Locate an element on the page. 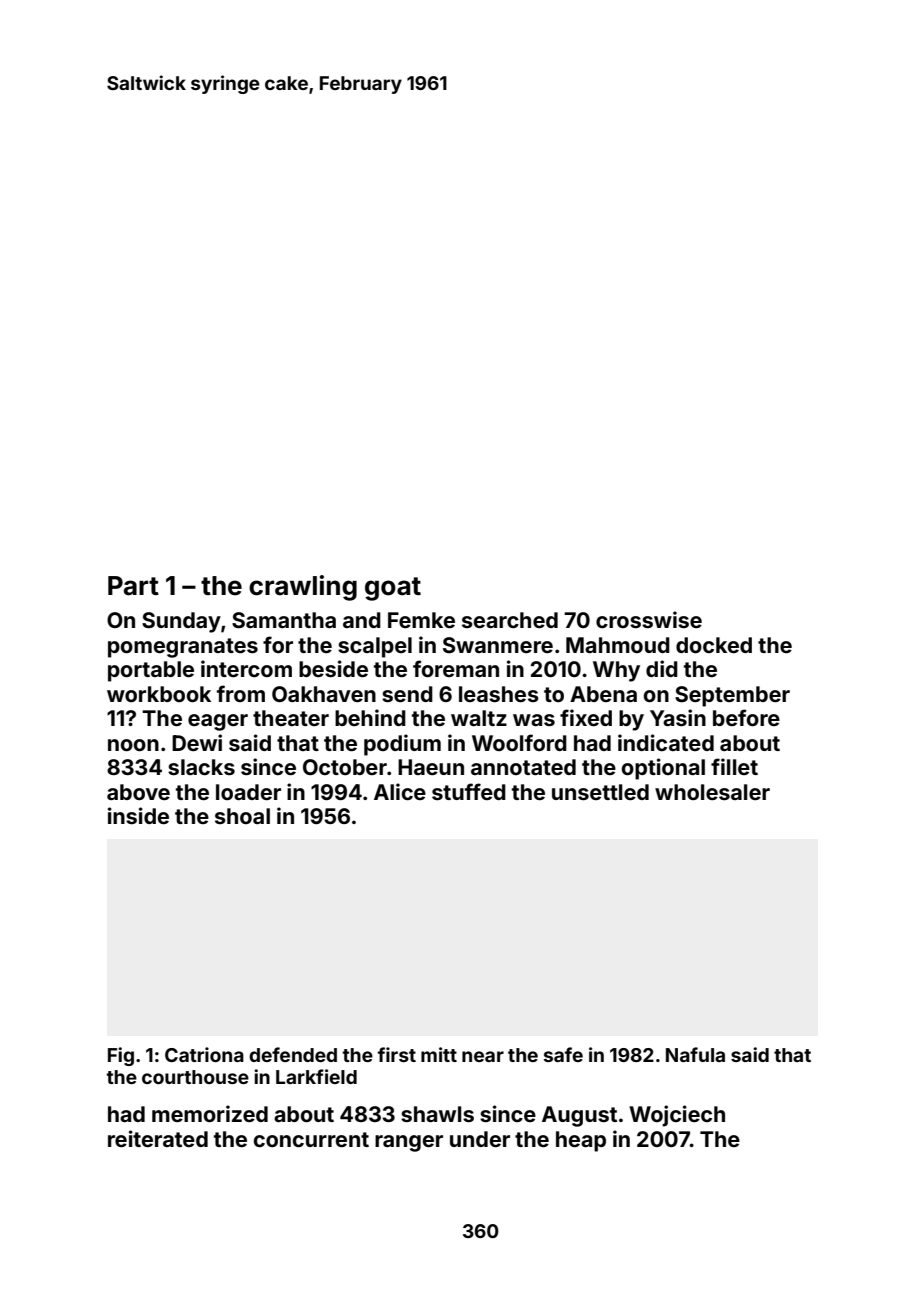 This page has height=1311, width=924. docked is located at coordinates (714, 645).
